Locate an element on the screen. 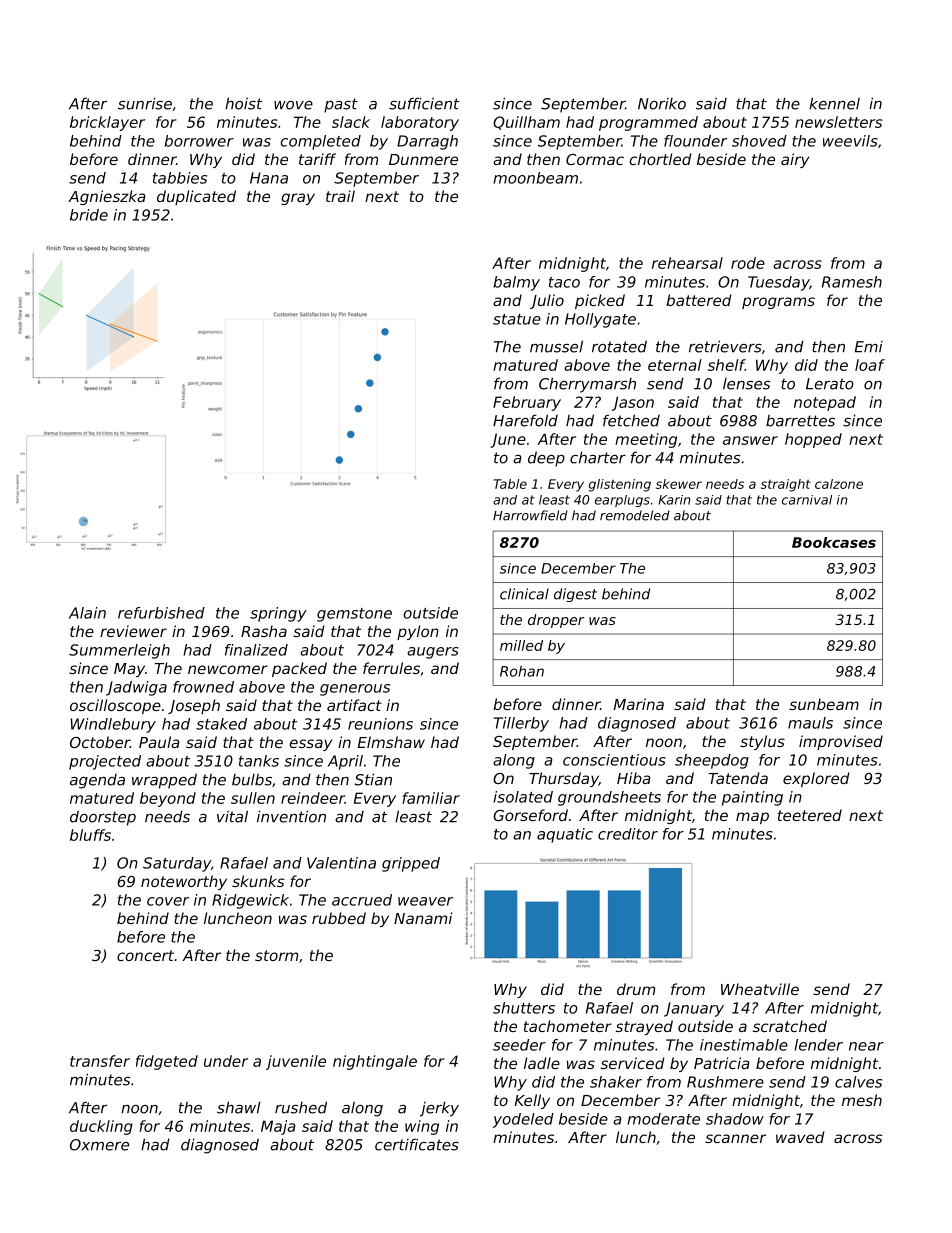 The height and width of the screenshot is (1233, 952). digest is located at coordinates (575, 595).
